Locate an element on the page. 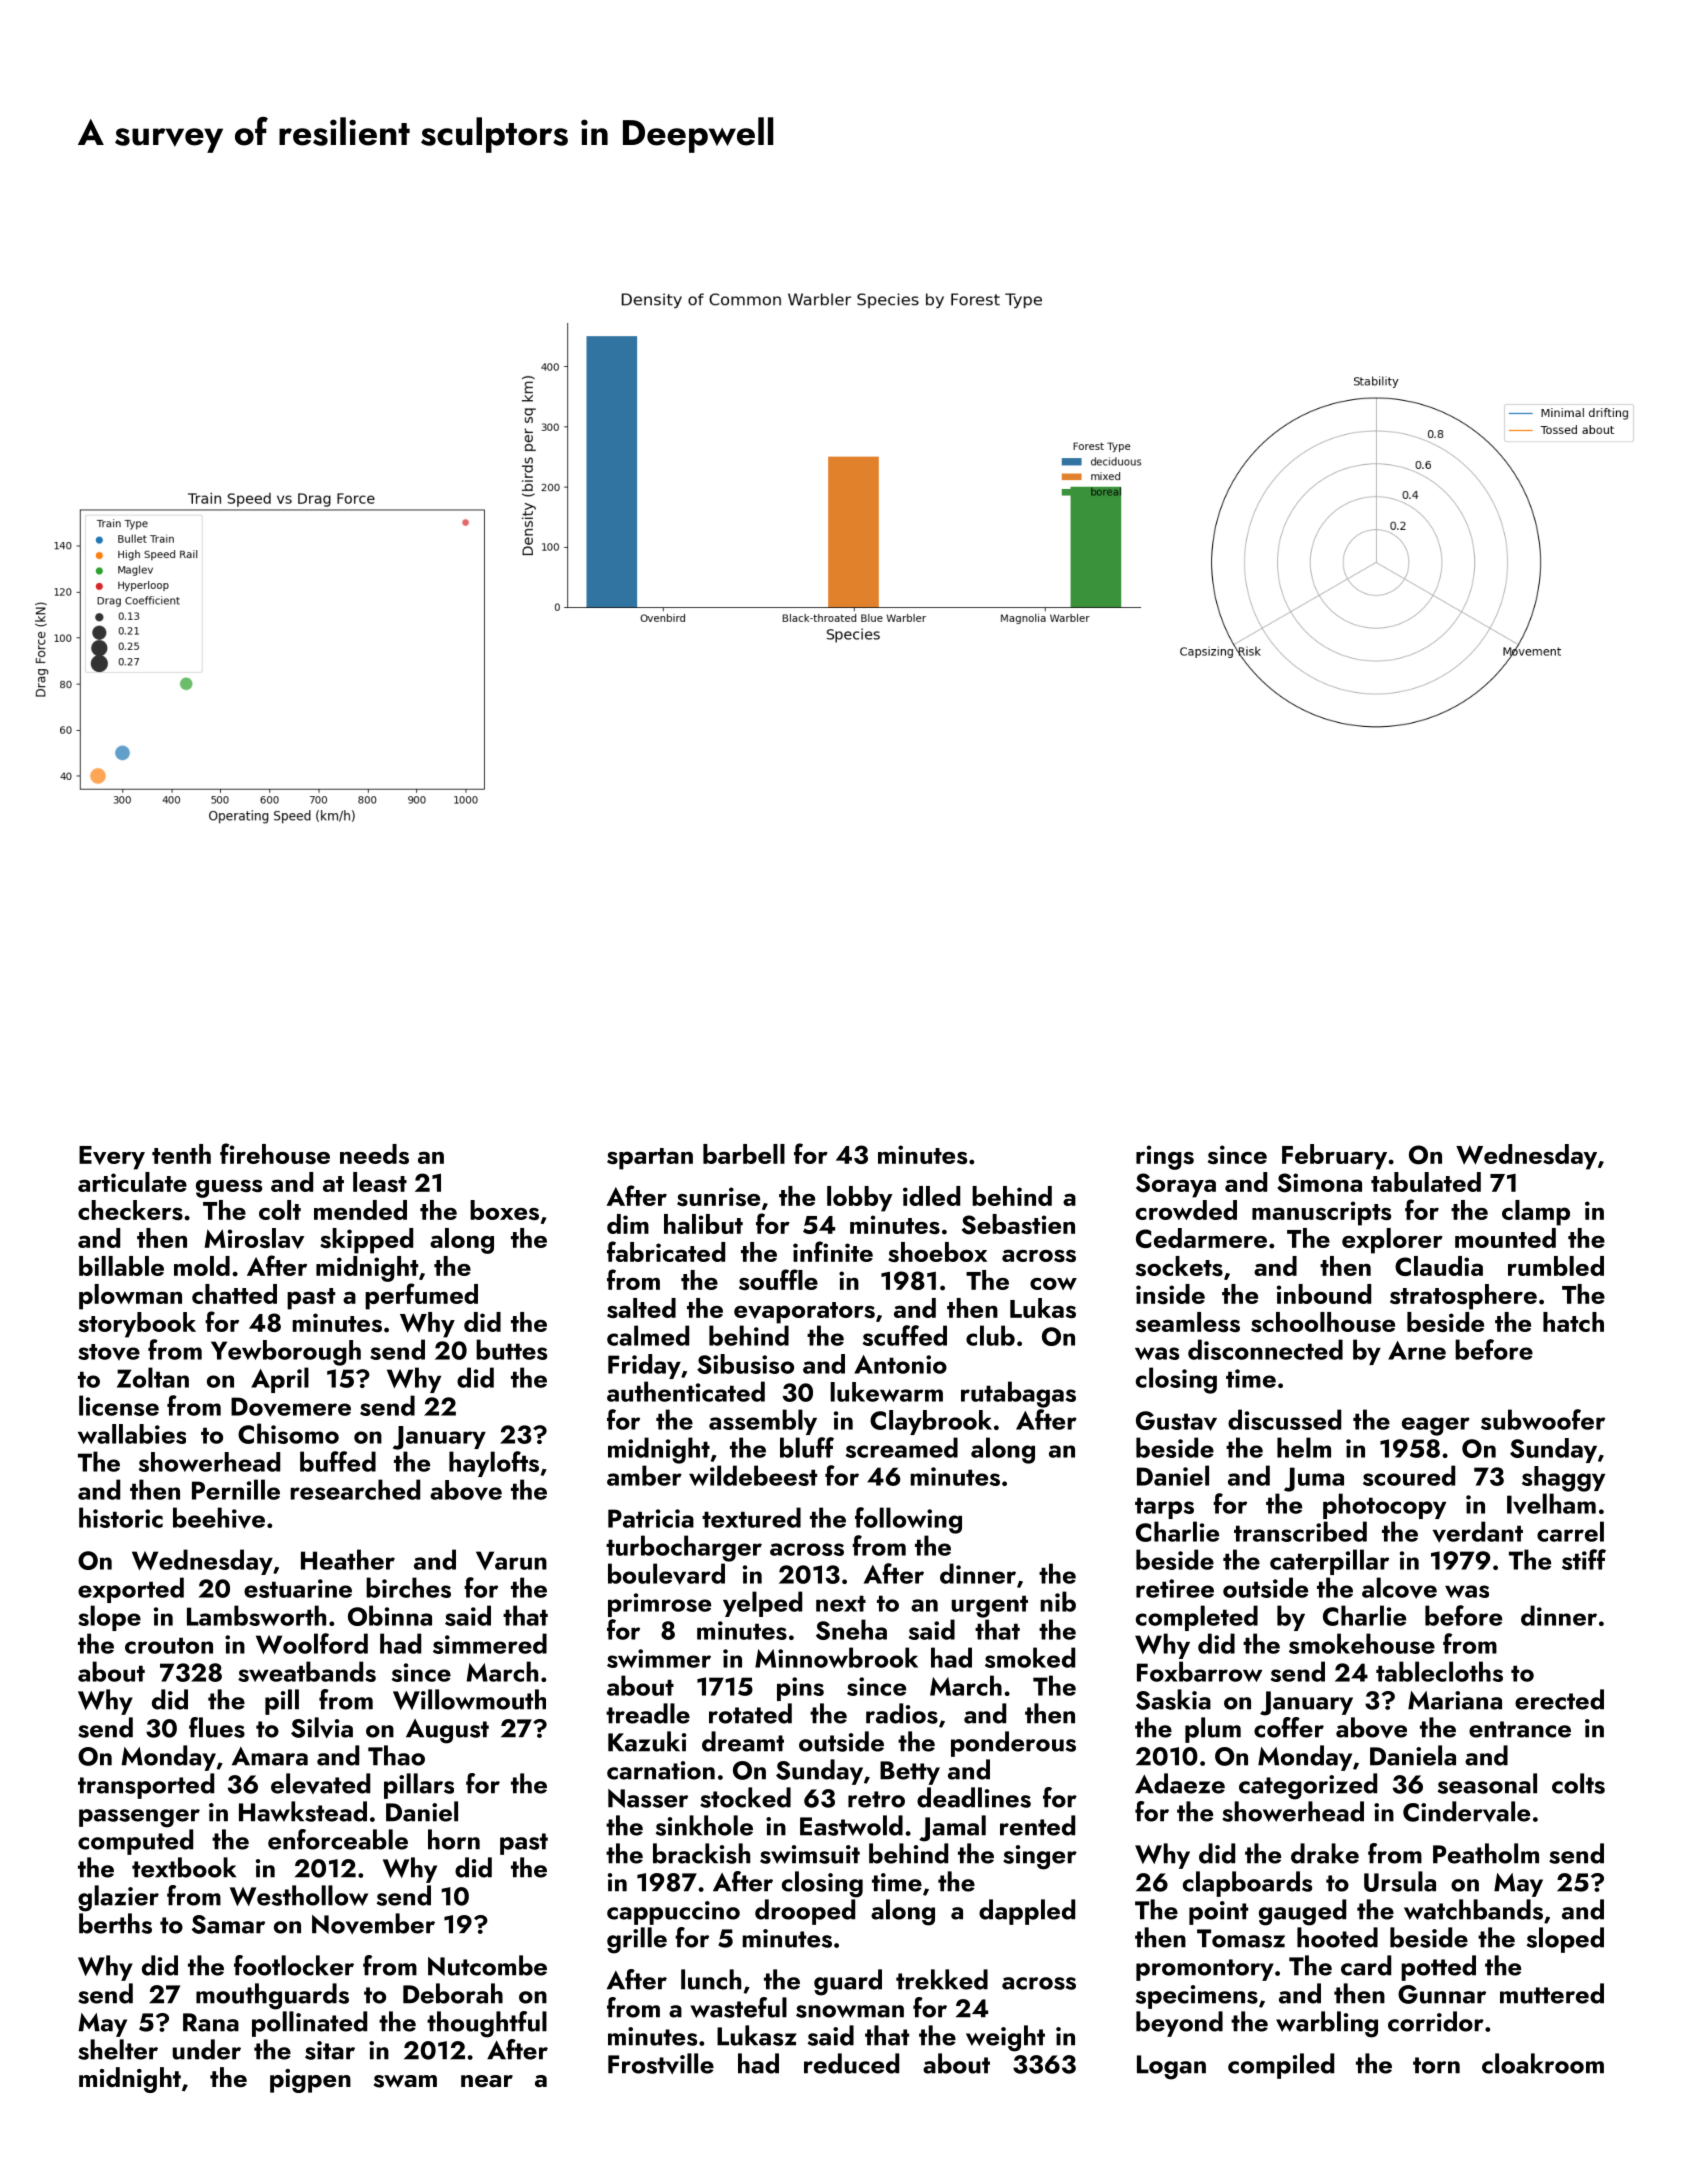  promontory is located at coordinates (1205, 1970).
